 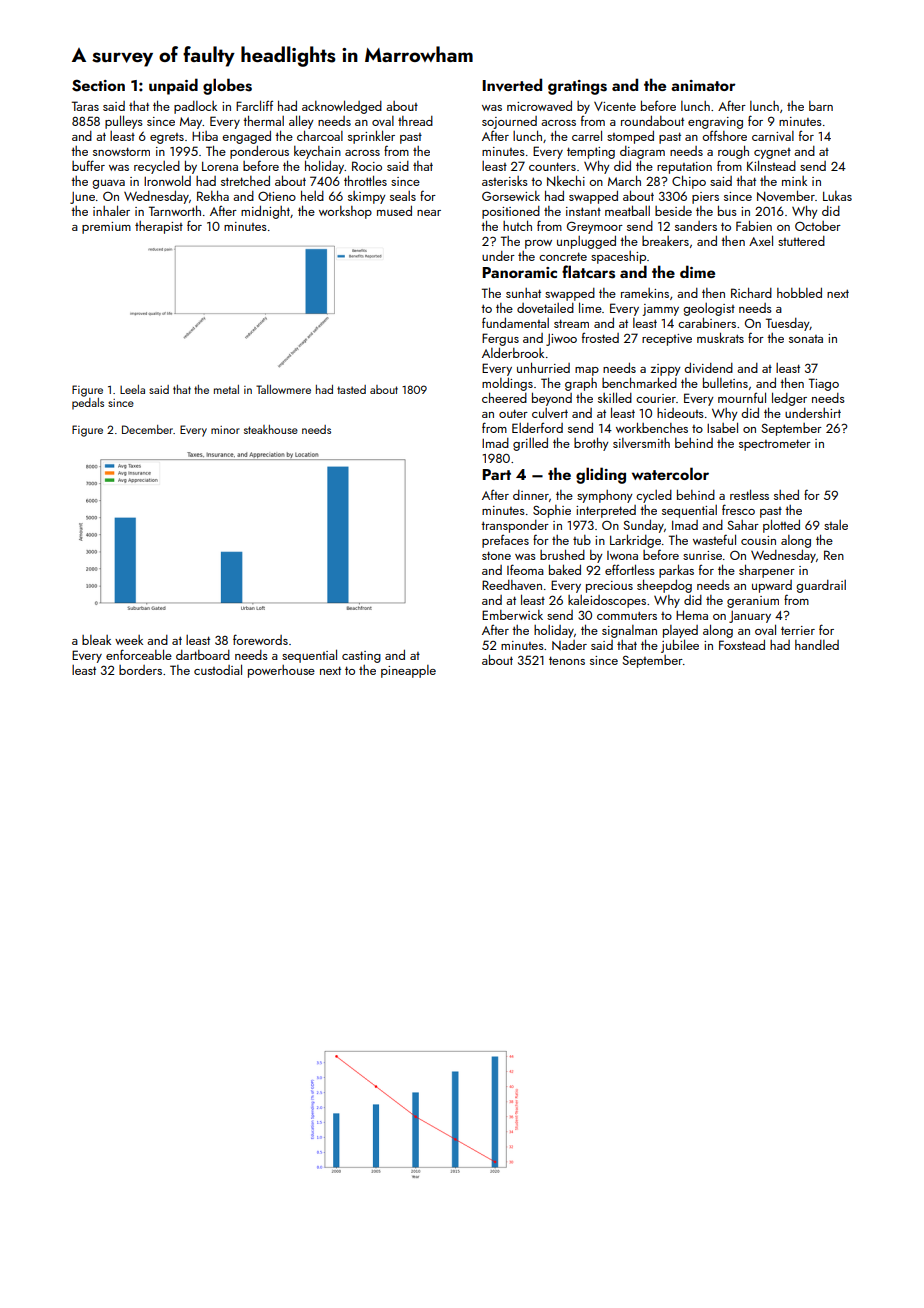 I want to click on midnight, so click(x=265, y=212).
